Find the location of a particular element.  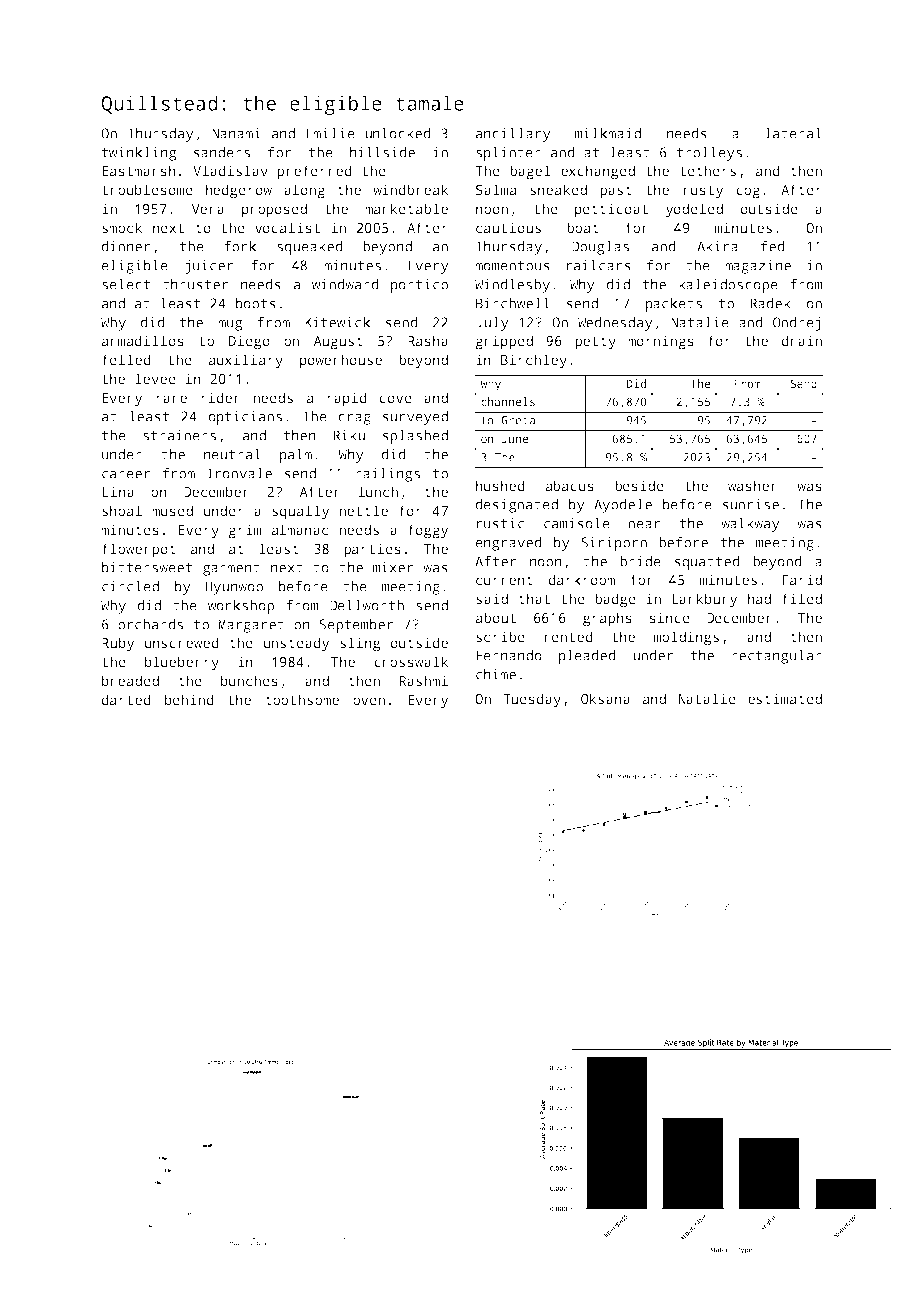

rapid is located at coordinates (347, 399).
